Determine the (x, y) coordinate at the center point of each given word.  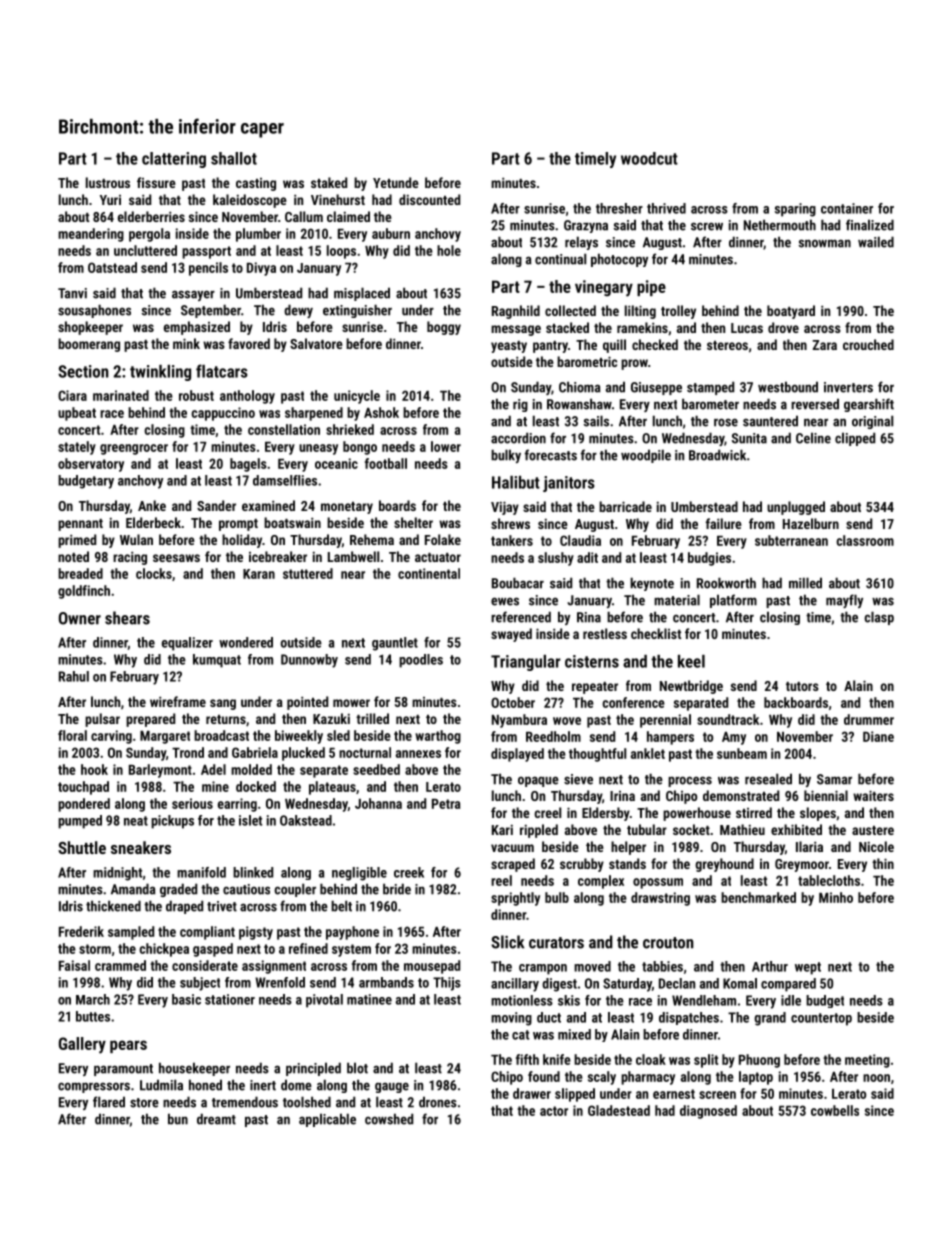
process (690, 781)
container (847, 208)
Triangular (526, 663)
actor (554, 1111)
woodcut (649, 158)
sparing (795, 210)
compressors (94, 1087)
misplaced (362, 294)
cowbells (835, 1110)
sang (223, 704)
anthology (247, 397)
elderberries (151, 216)
